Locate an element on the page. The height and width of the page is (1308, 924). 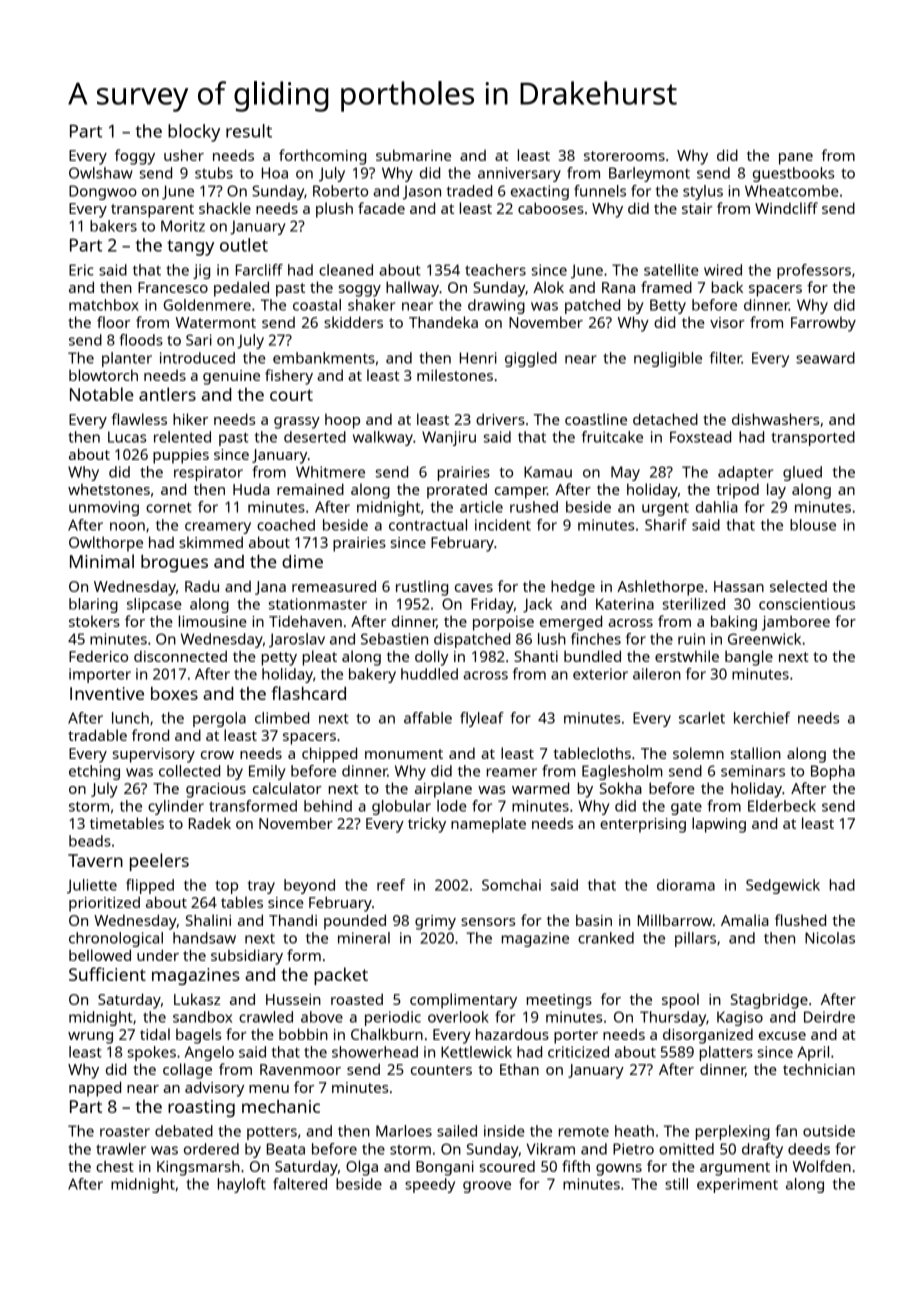
jamboree is located at coordinates (796, 623).
